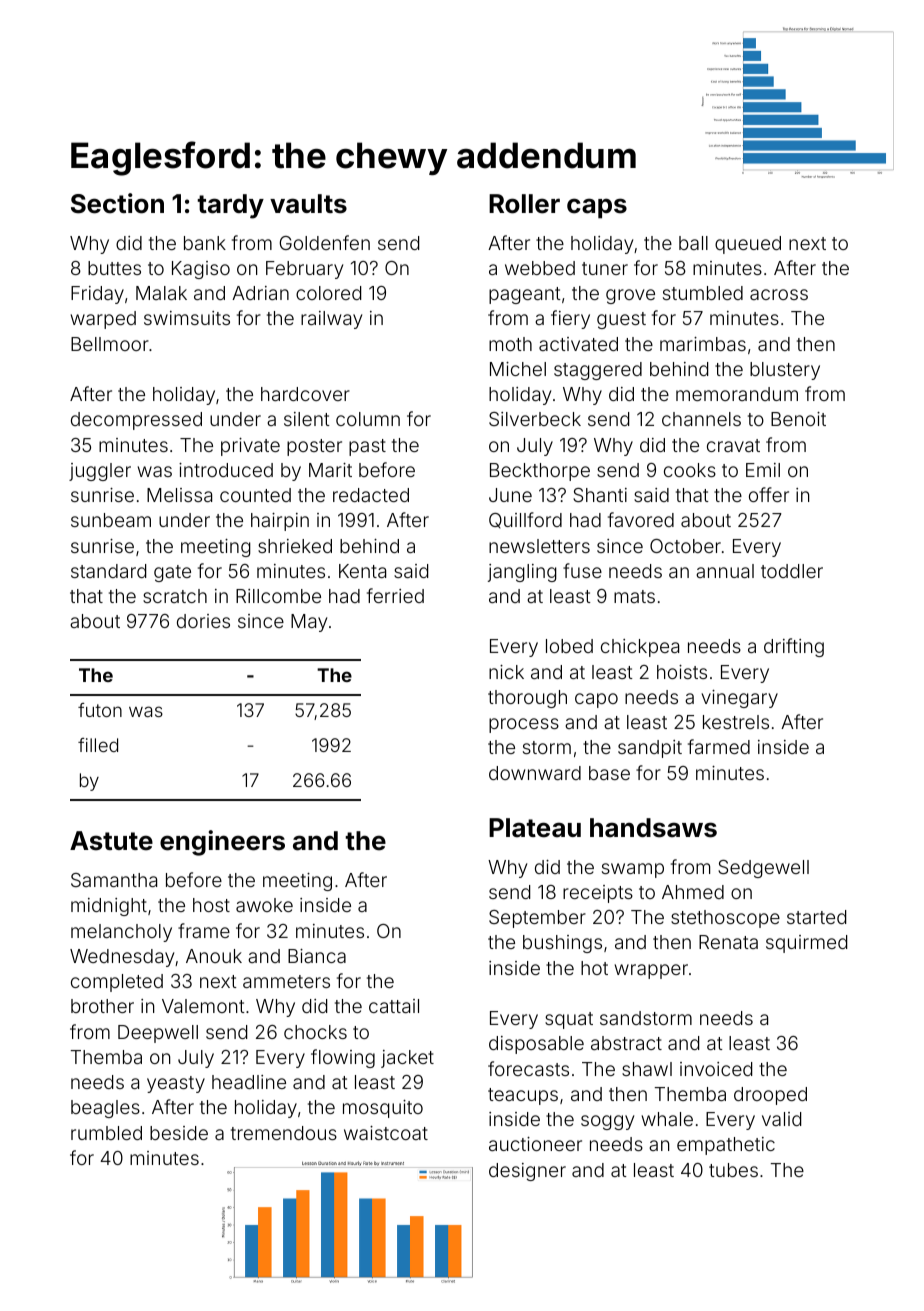 The height and width of the screenshot is (1311, 924). I want to click on cattail, so click(394, 1006).
